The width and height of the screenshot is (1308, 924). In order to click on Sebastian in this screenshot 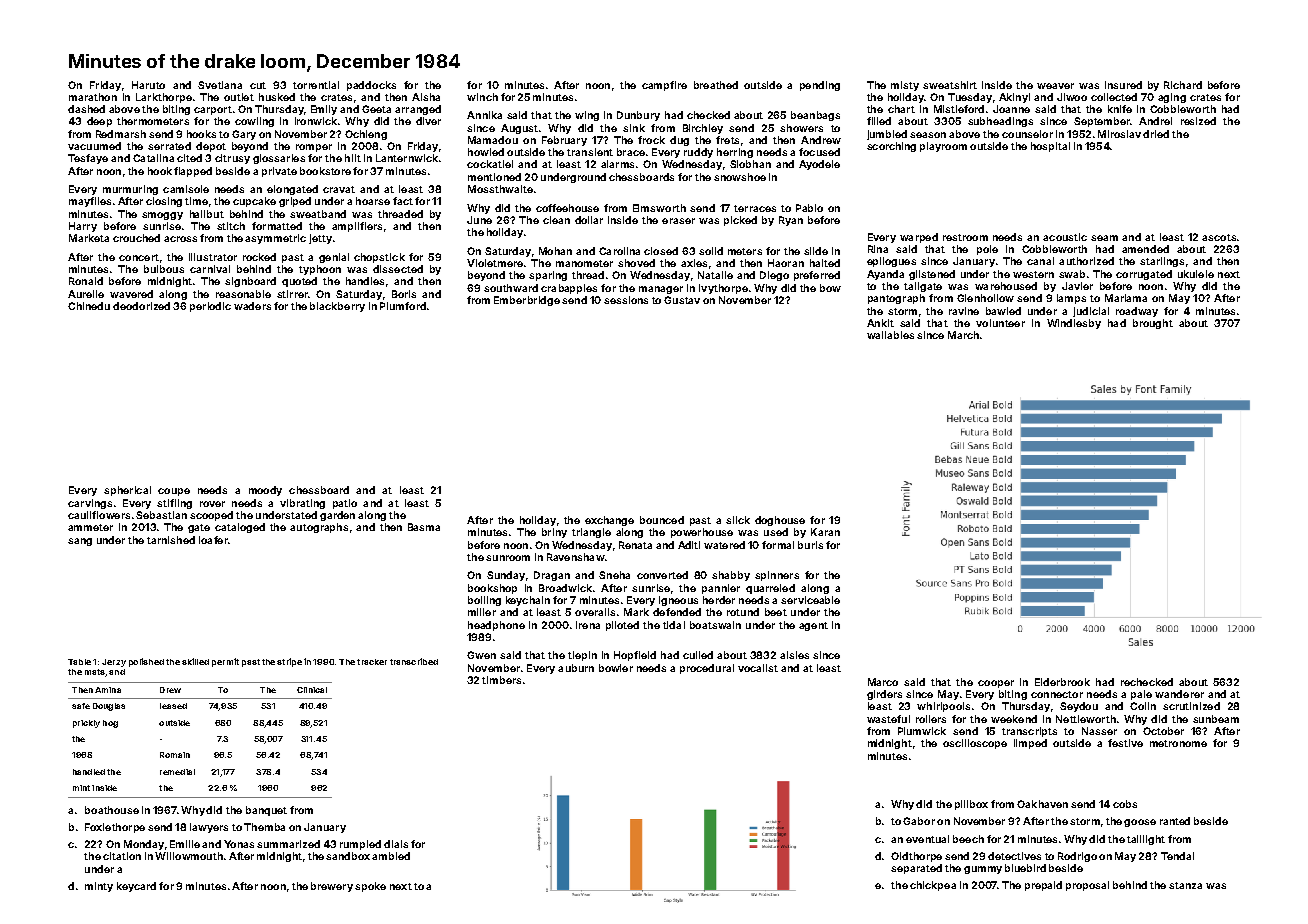, I will do `click(161, 515)`.
